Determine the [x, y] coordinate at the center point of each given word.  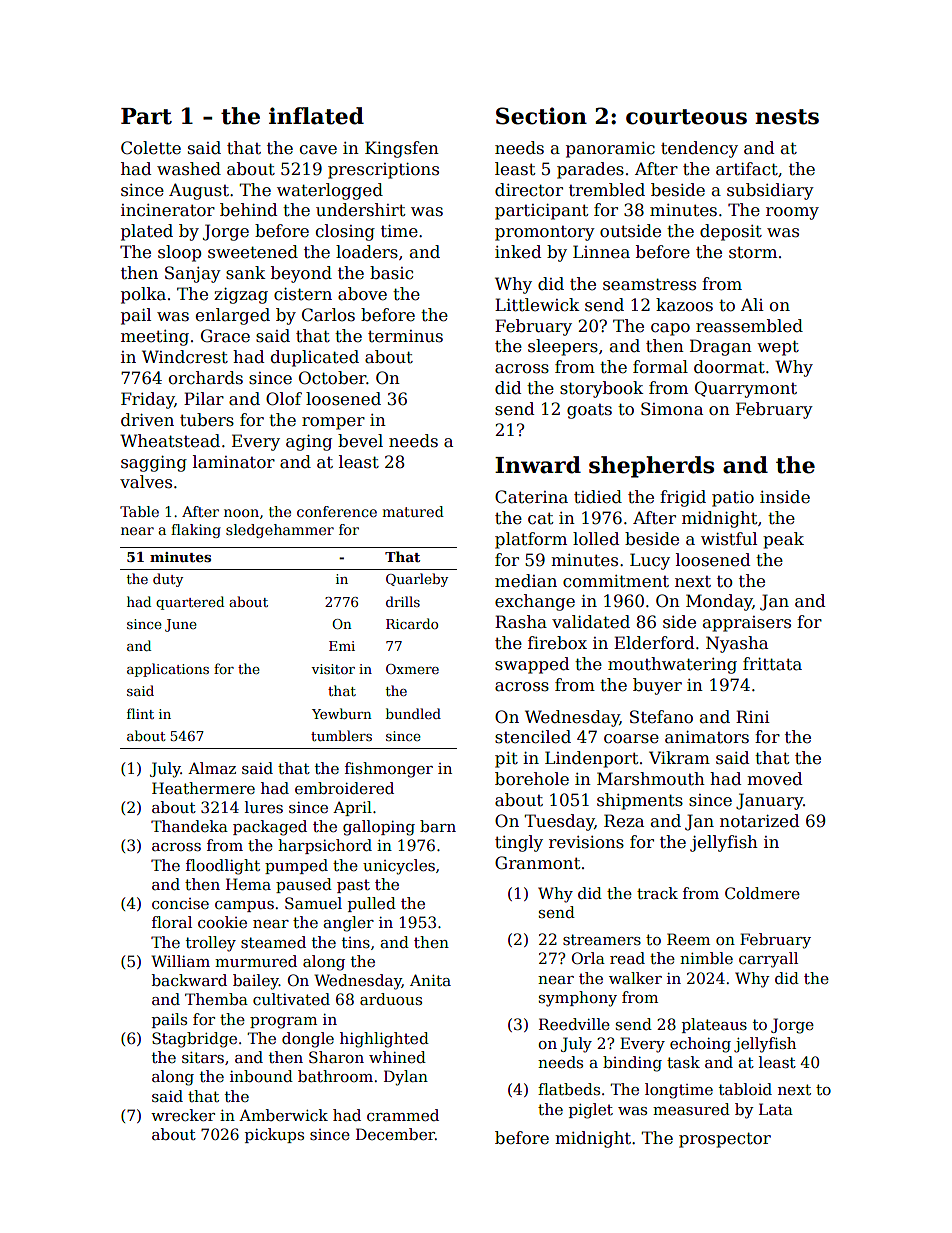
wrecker [183, 1115]
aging [309, 443]
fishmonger [389, 770]
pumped [296, 866]
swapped [532, 665]
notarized [759, 821]
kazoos [684, 305]
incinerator [168, 210]
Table [139, 511]
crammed [403, 1115]
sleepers [563, 347]
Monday [719, 602]
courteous [686, 117]
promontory [545, 233]
